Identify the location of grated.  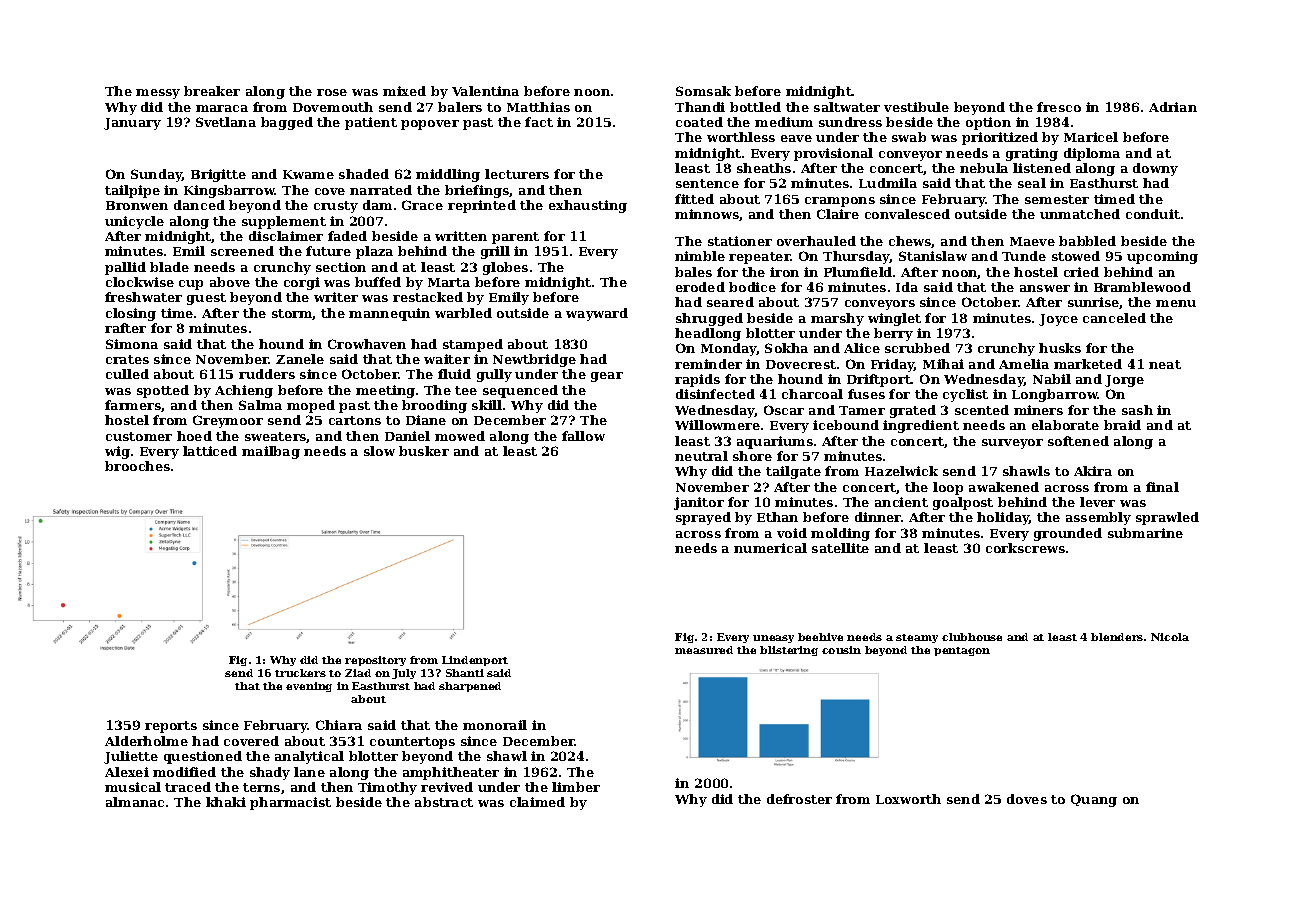
(913, 411).
